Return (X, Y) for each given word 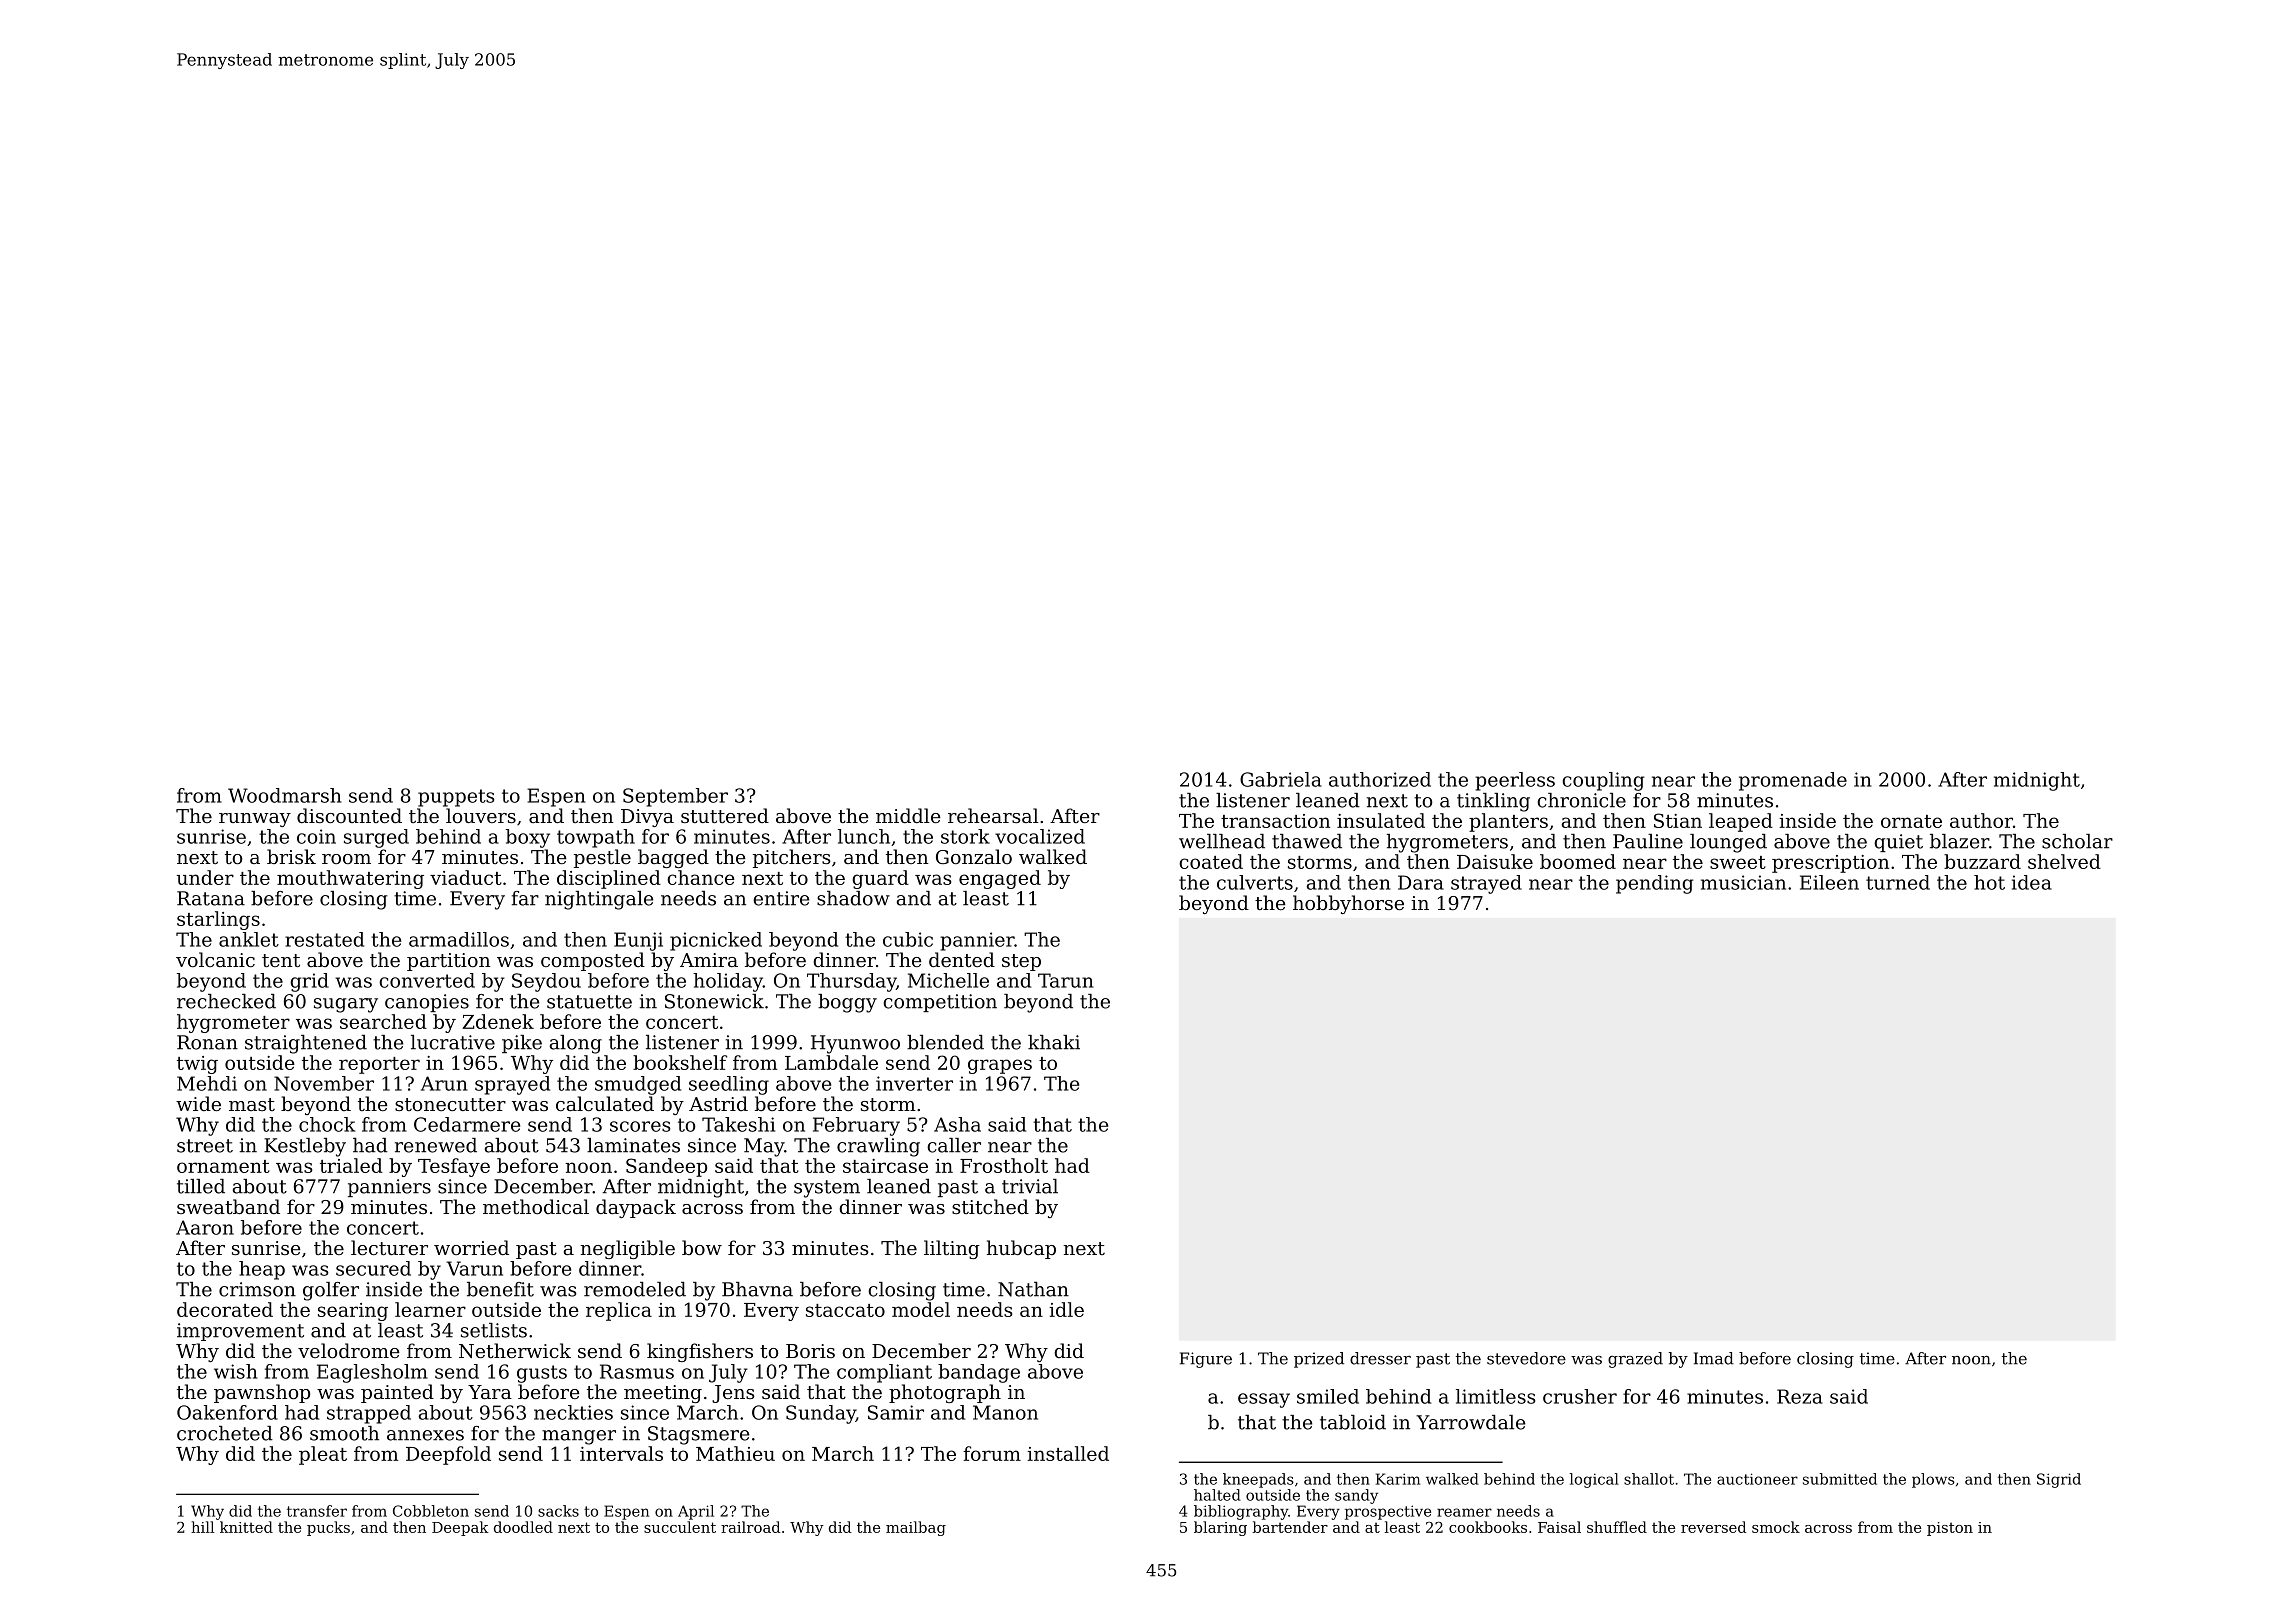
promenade (1793, 781)
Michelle (948, 980)
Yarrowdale (1470, 1422)
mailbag (916, 1528)
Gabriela (1281, 779)
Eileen (1829, 882)
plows (1933, 1480)
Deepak (460, 1528)
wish (236, 1371)
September (675, 797)
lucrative (453, 1042)
